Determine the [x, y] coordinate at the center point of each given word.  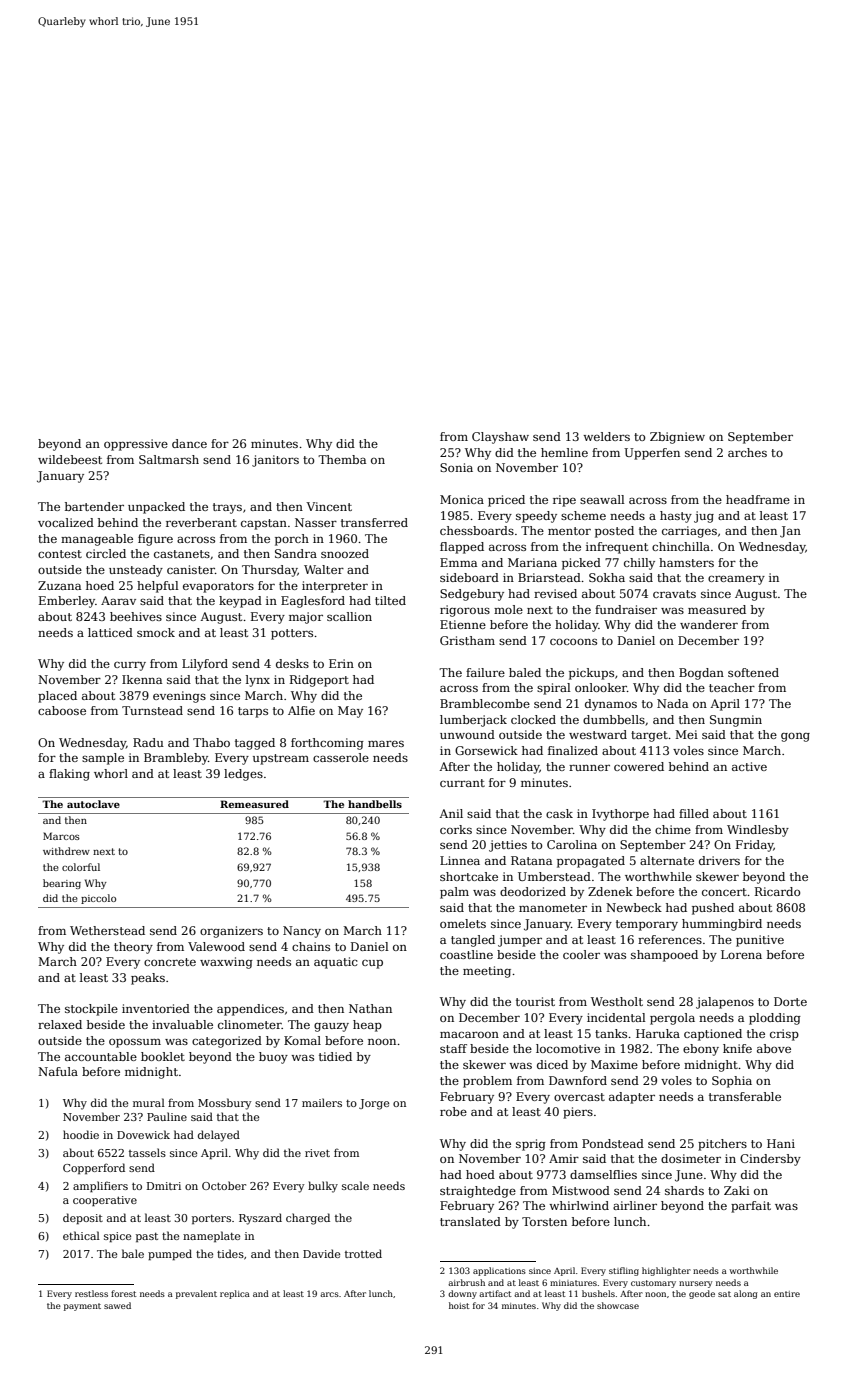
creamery [736, 580]
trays [227, 508]
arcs [329, 1294]
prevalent [196, 1294]
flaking [69, 775]
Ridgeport [319, 681]
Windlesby [758, 831]
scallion [349, 616]
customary [653, 1284]
